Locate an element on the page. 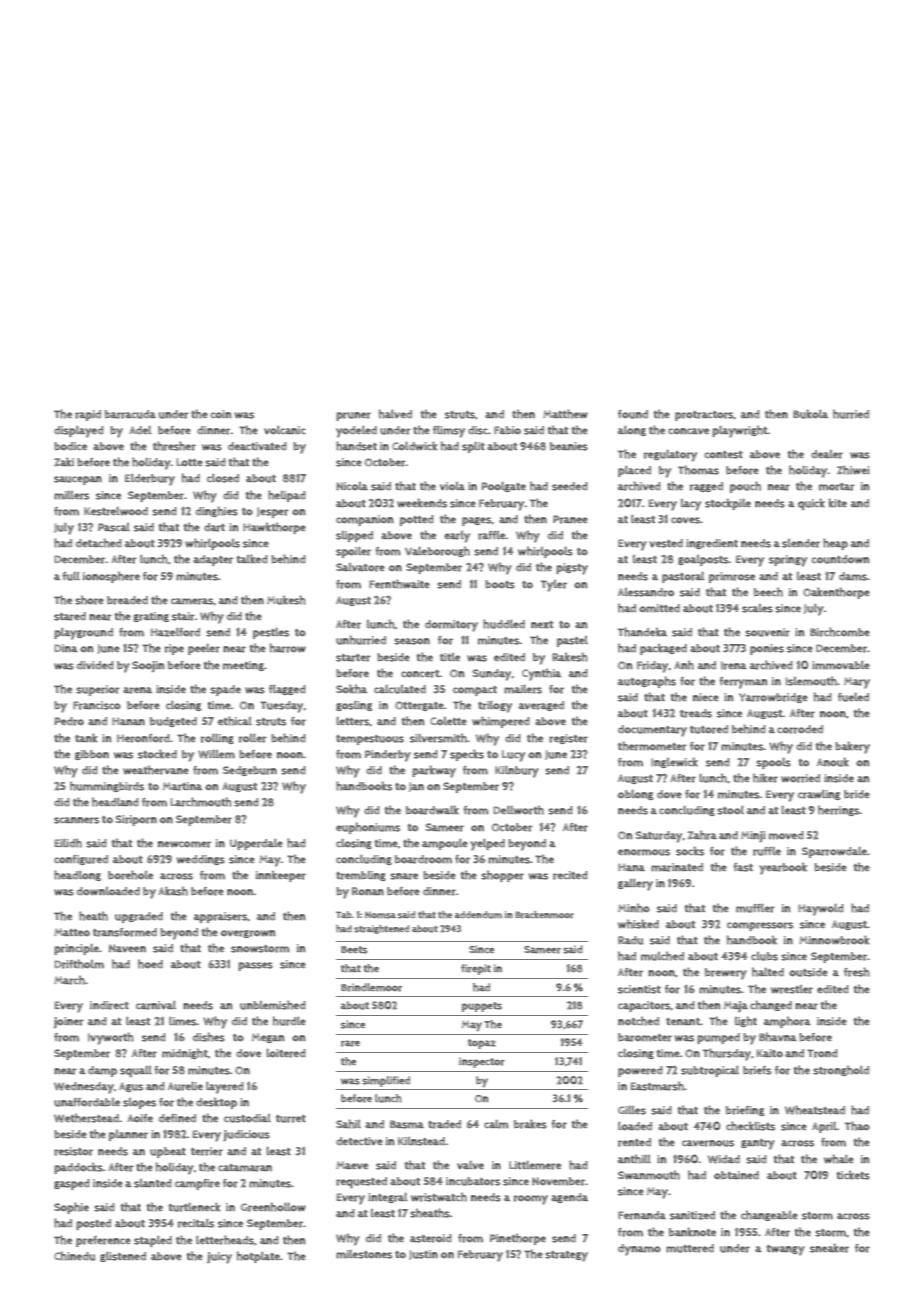 The width and height of the document is (924, 1308). muttered is located at coordinates (690, 1248).
